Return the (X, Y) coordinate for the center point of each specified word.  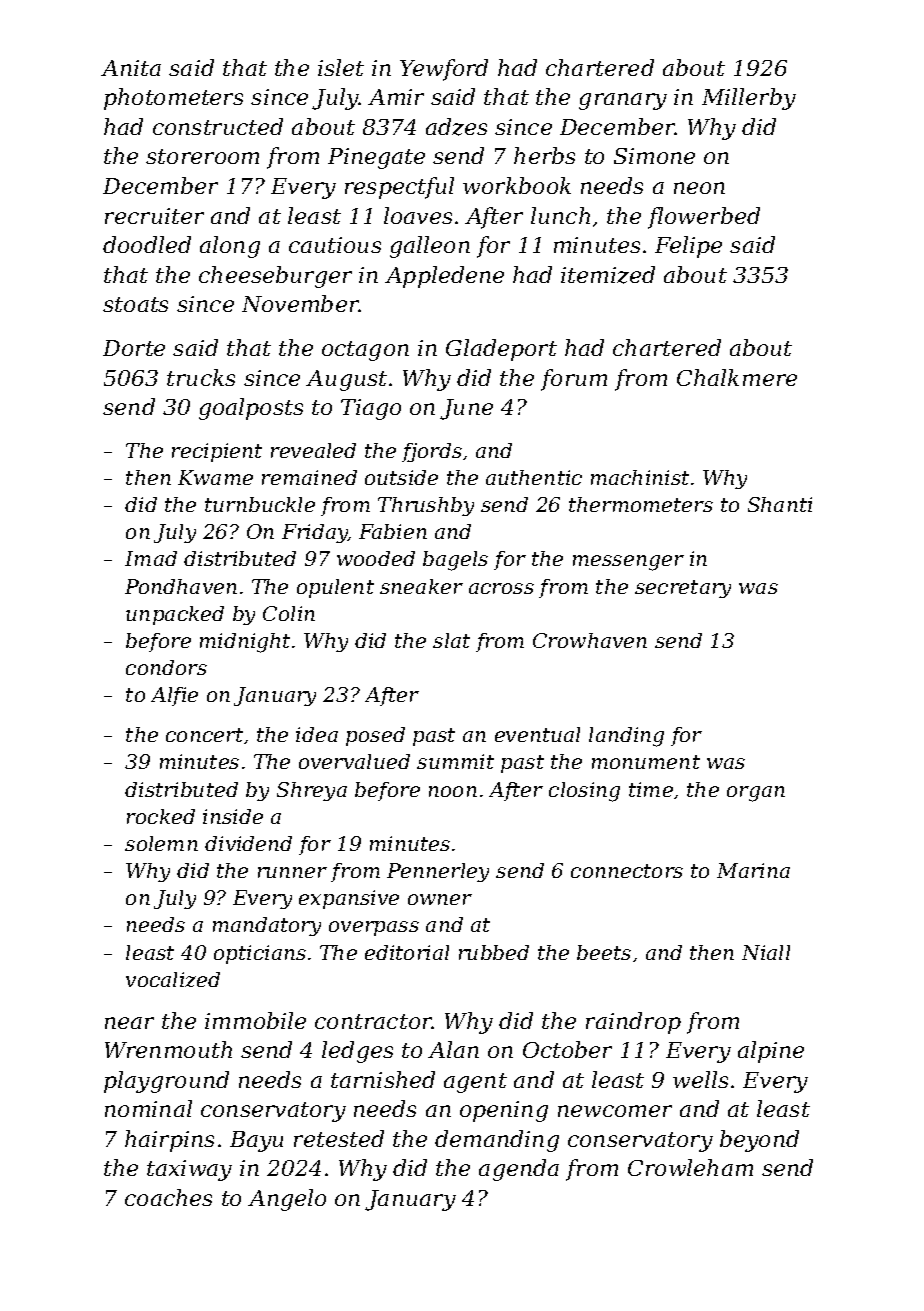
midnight (245, 643)
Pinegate (376, 158)
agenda (519, 1170)
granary (623, 101)
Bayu (256, 1141)
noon (453, 791)
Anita (131, 68)
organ (756, 794)
